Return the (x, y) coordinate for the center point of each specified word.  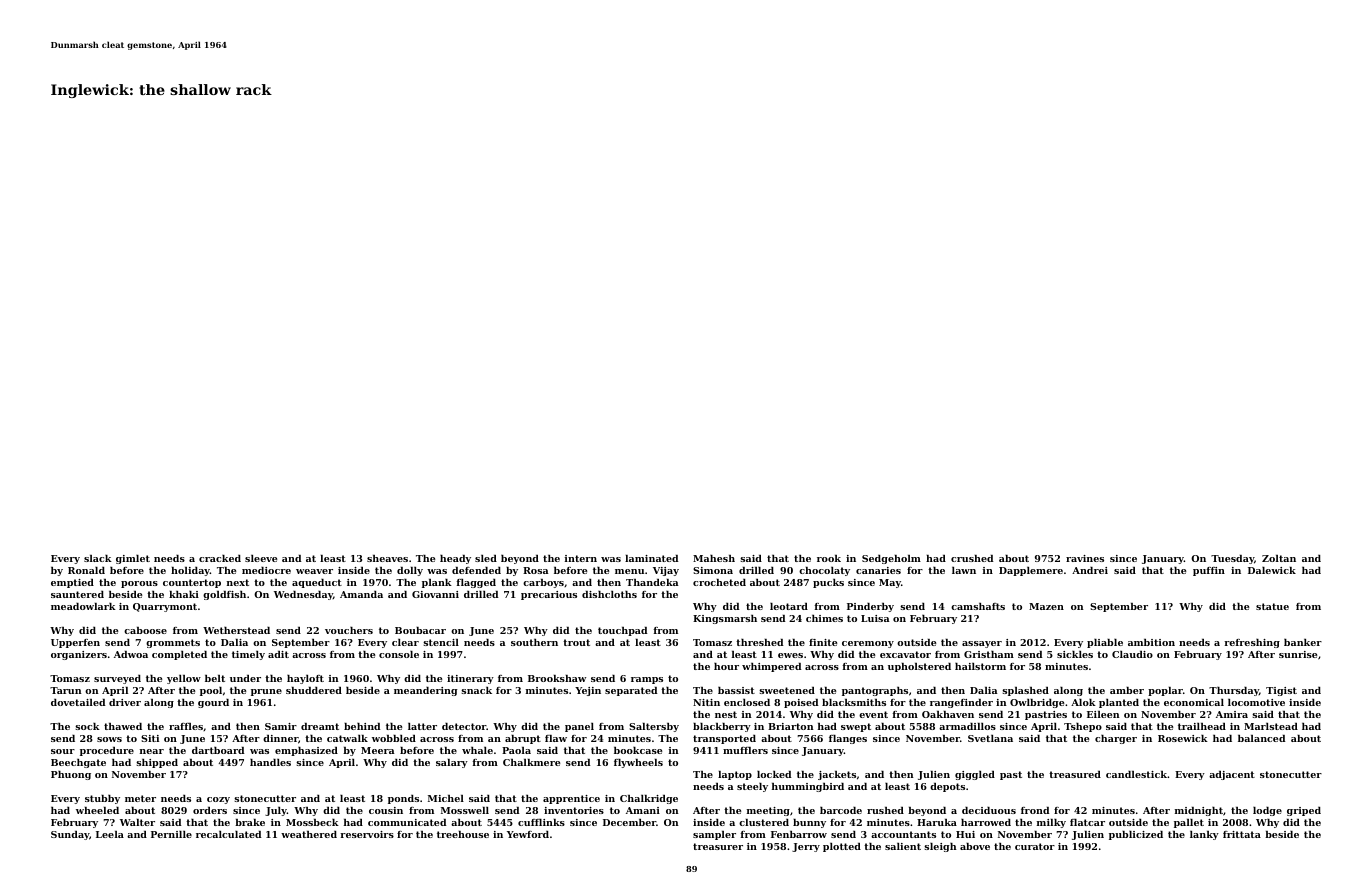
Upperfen (75, 643)
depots (947, 787)
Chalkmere (531, 762)
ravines (1085, 558)
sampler (714, 835)
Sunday (70, 835)
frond (1035, 810)
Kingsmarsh (725, 619)
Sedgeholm (891, 559)
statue (1272, 606)
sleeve (261, 558)
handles (270, 762)
